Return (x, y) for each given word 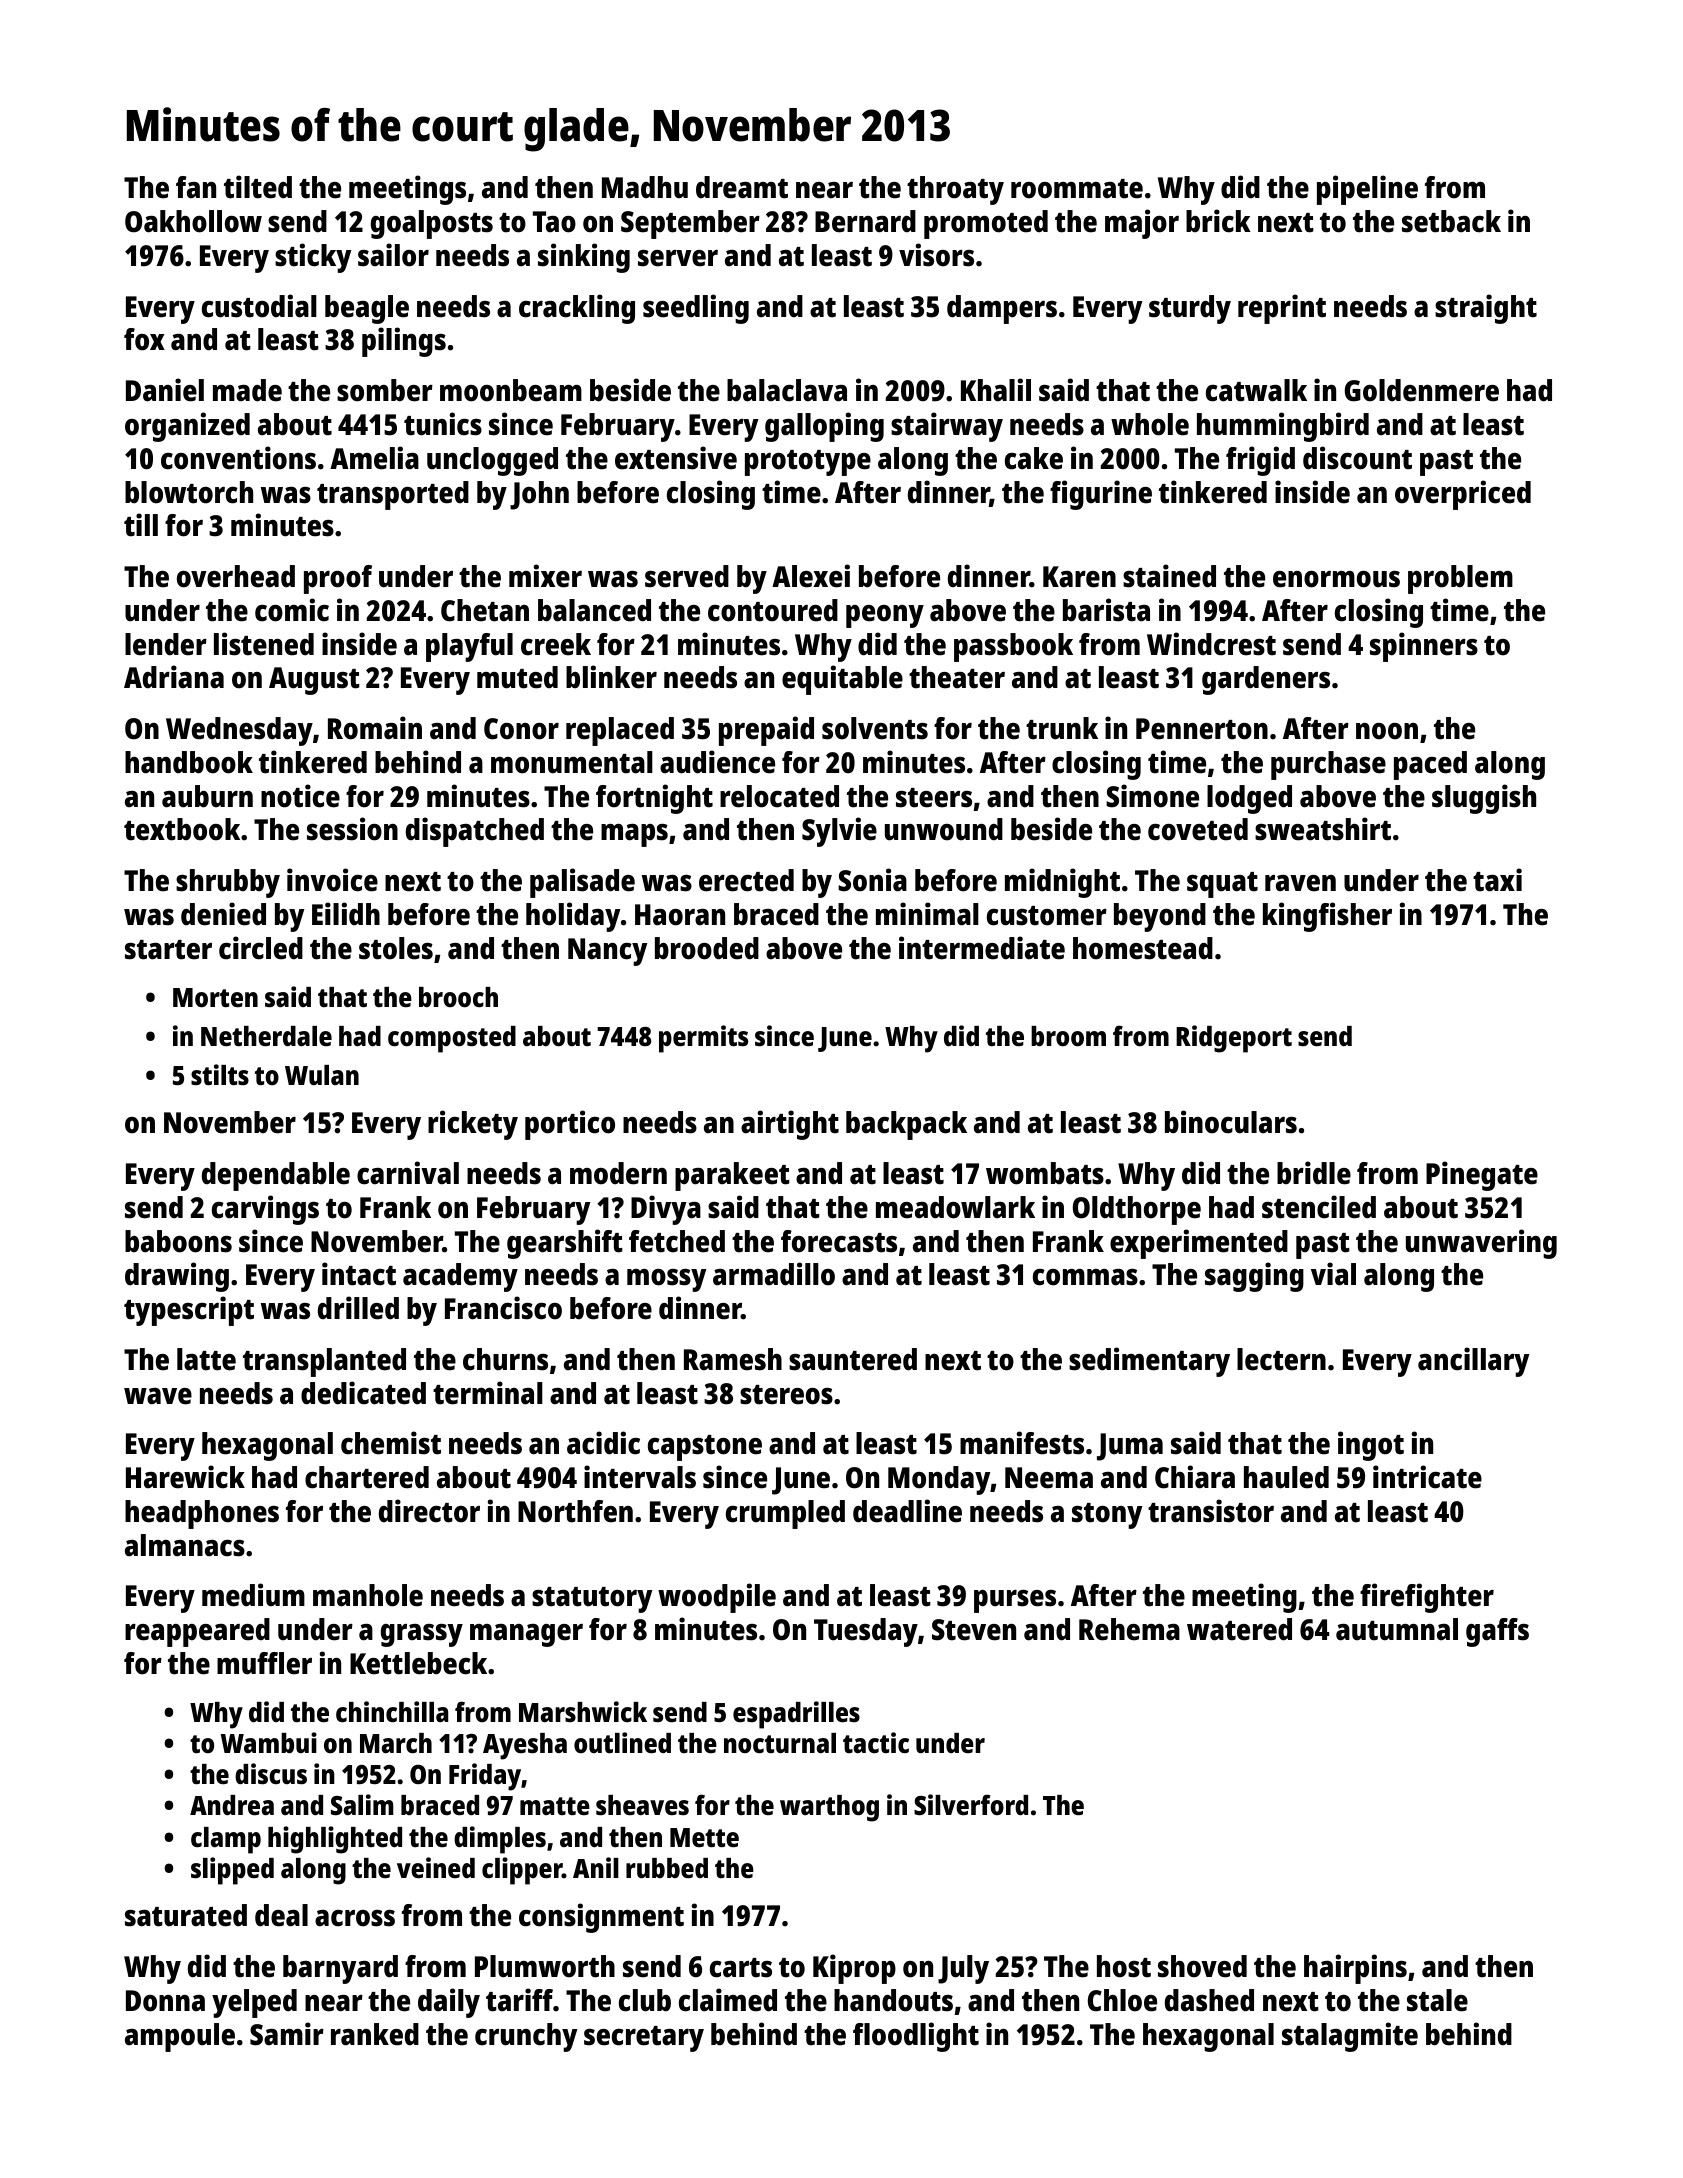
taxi (1497, 880)
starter (168, 950)
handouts (893, 2000)
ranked (375, 2034)
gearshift (565, 1244)
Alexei (811, 576)
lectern (1281, 1359)
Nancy (607, 952)
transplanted (324, 1362)
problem (1460, 579)
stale (1437, 2000)
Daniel (165, 390)
